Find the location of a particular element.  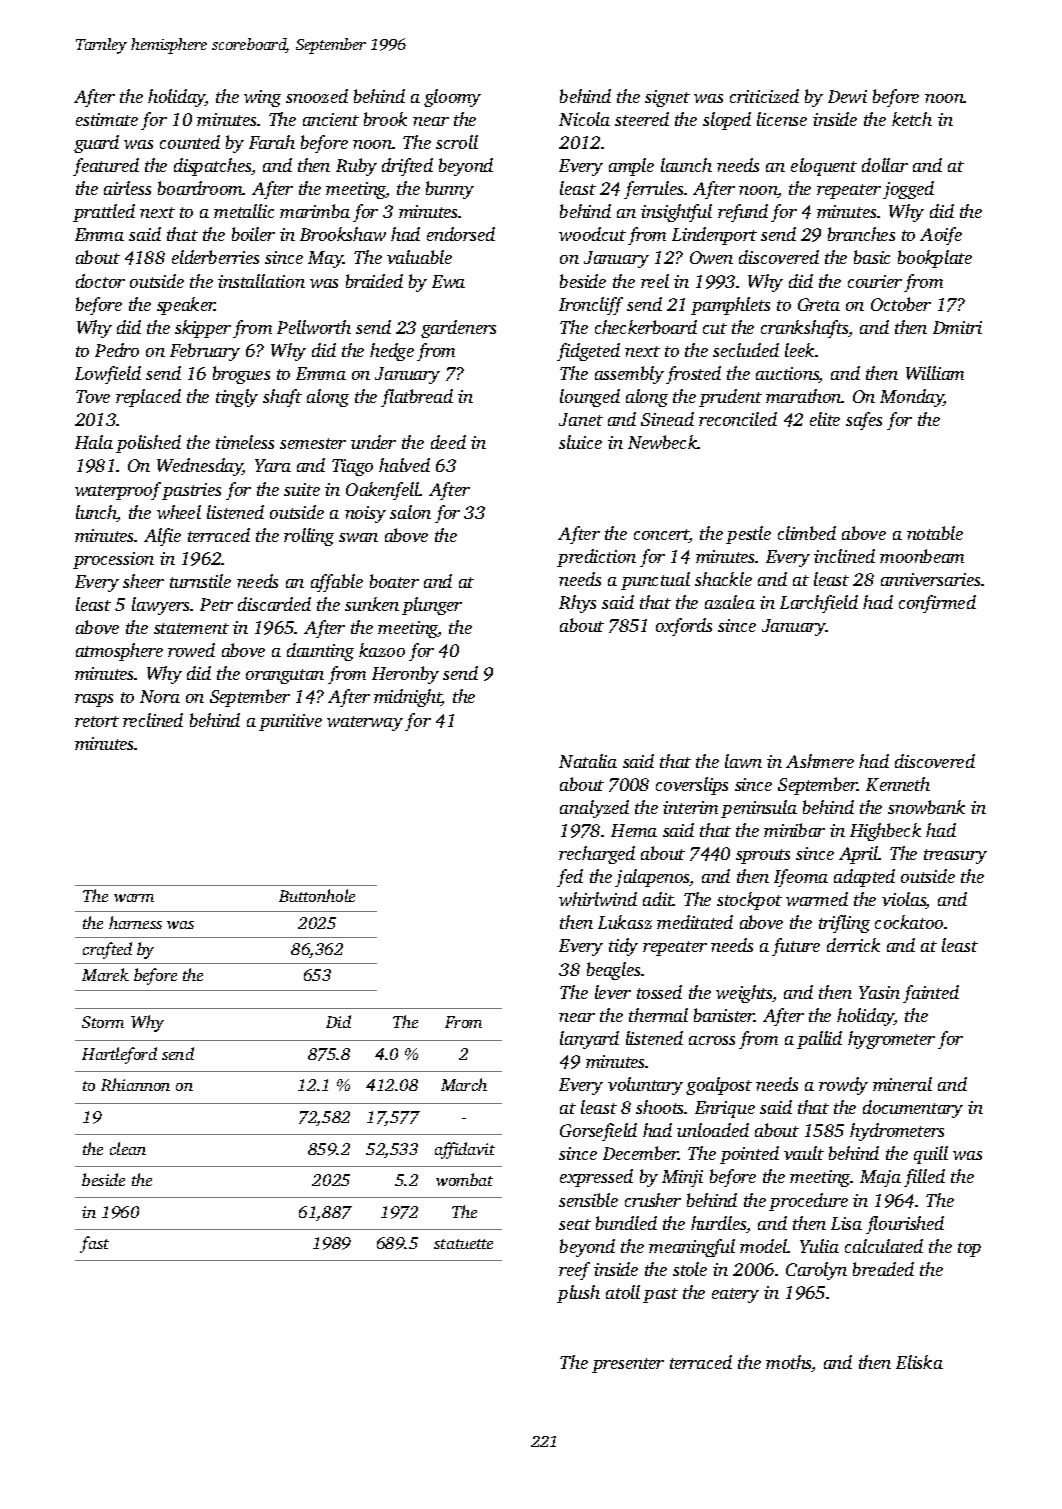

March is located at coordinates (464, 1084).
